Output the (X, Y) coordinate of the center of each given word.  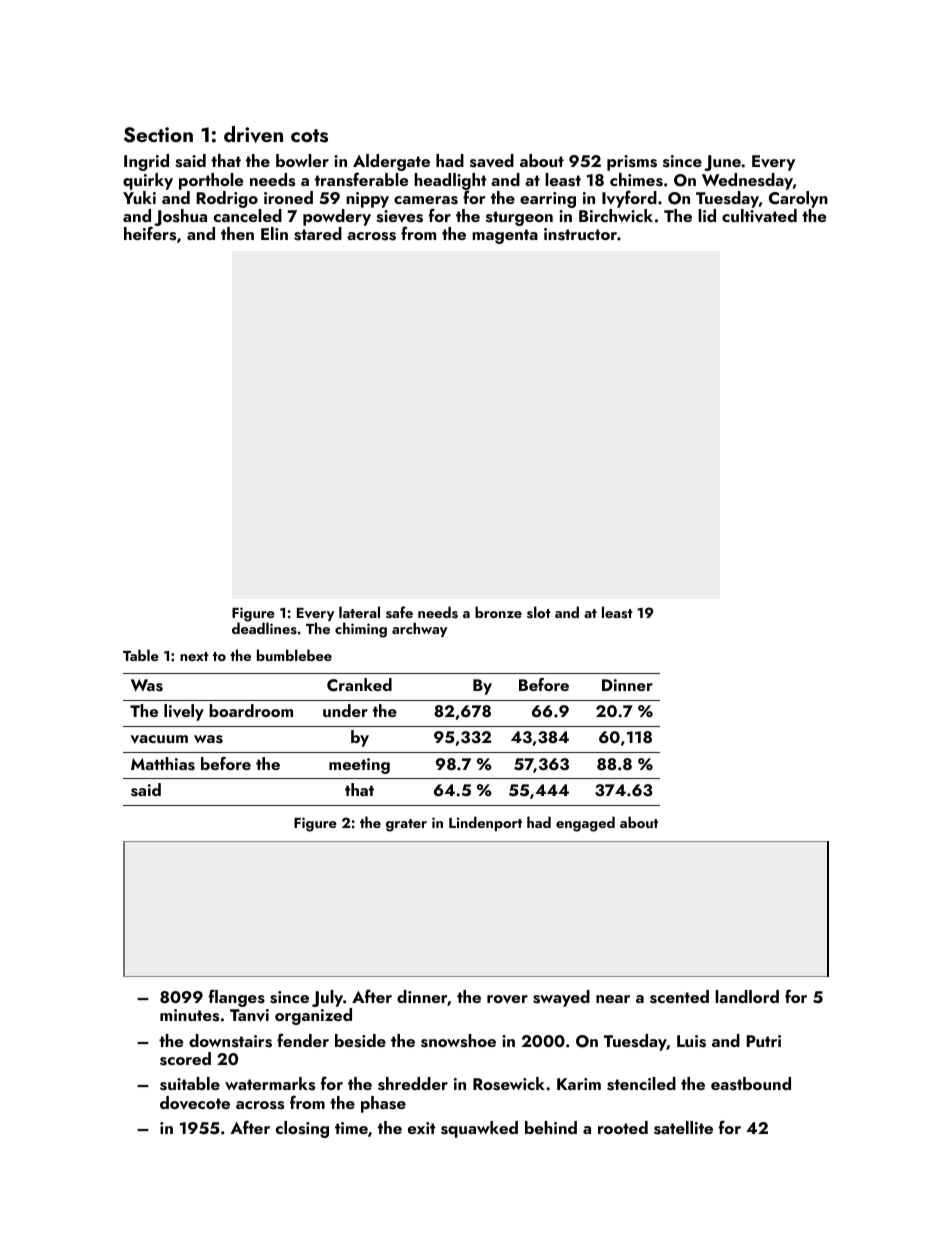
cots (309, 136)
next (194, 656)
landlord (747, 996)
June (722, 163)
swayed (561, 998)
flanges (237, 998)
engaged (585, 824)
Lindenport (485, 823)
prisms (632, 163)
